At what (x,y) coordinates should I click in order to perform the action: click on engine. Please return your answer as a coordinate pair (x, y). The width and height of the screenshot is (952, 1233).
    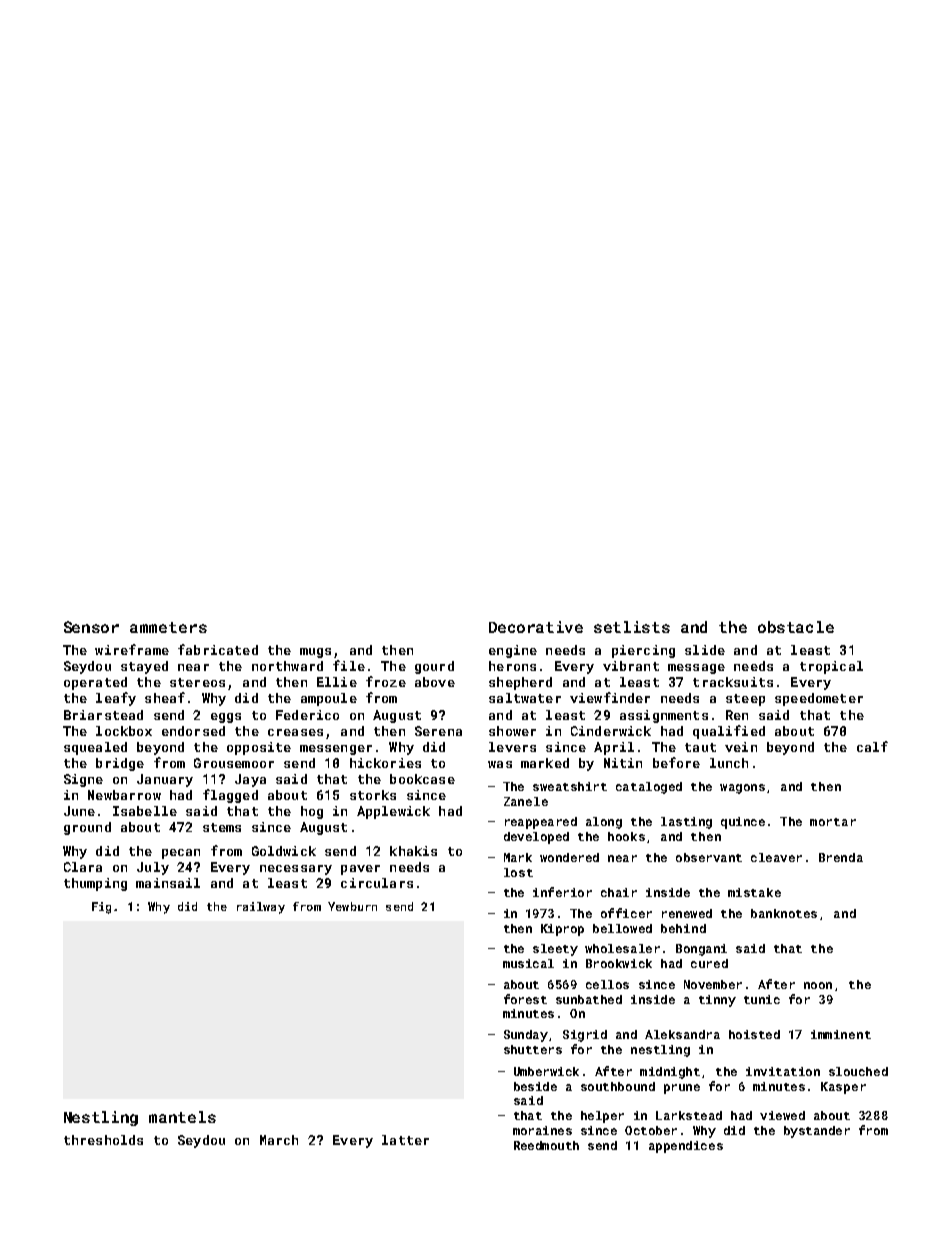
    Looking at the image, I should click on (513, 651).
